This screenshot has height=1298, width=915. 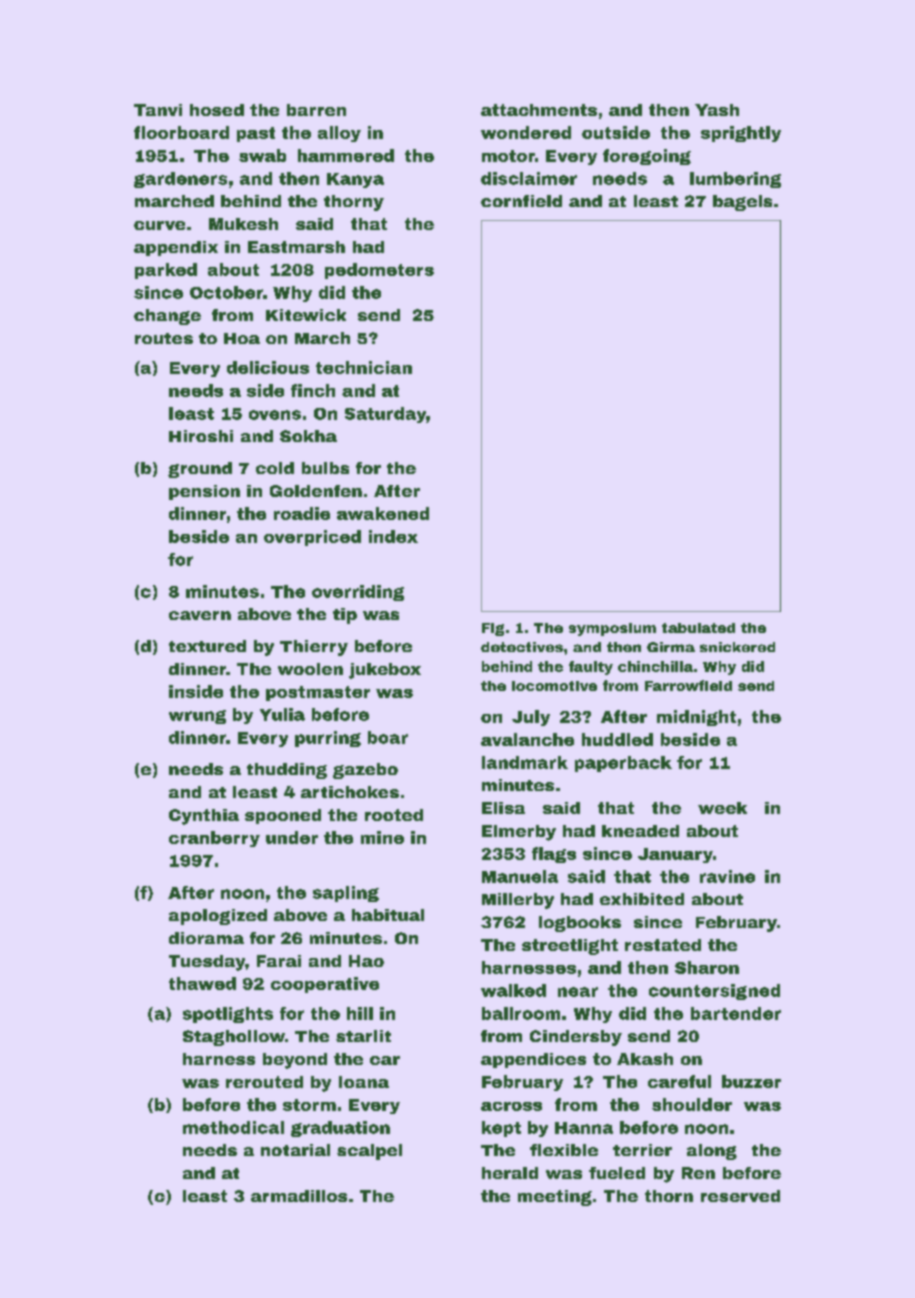 I want to click on Saturday, so click(x=385, y=415).
